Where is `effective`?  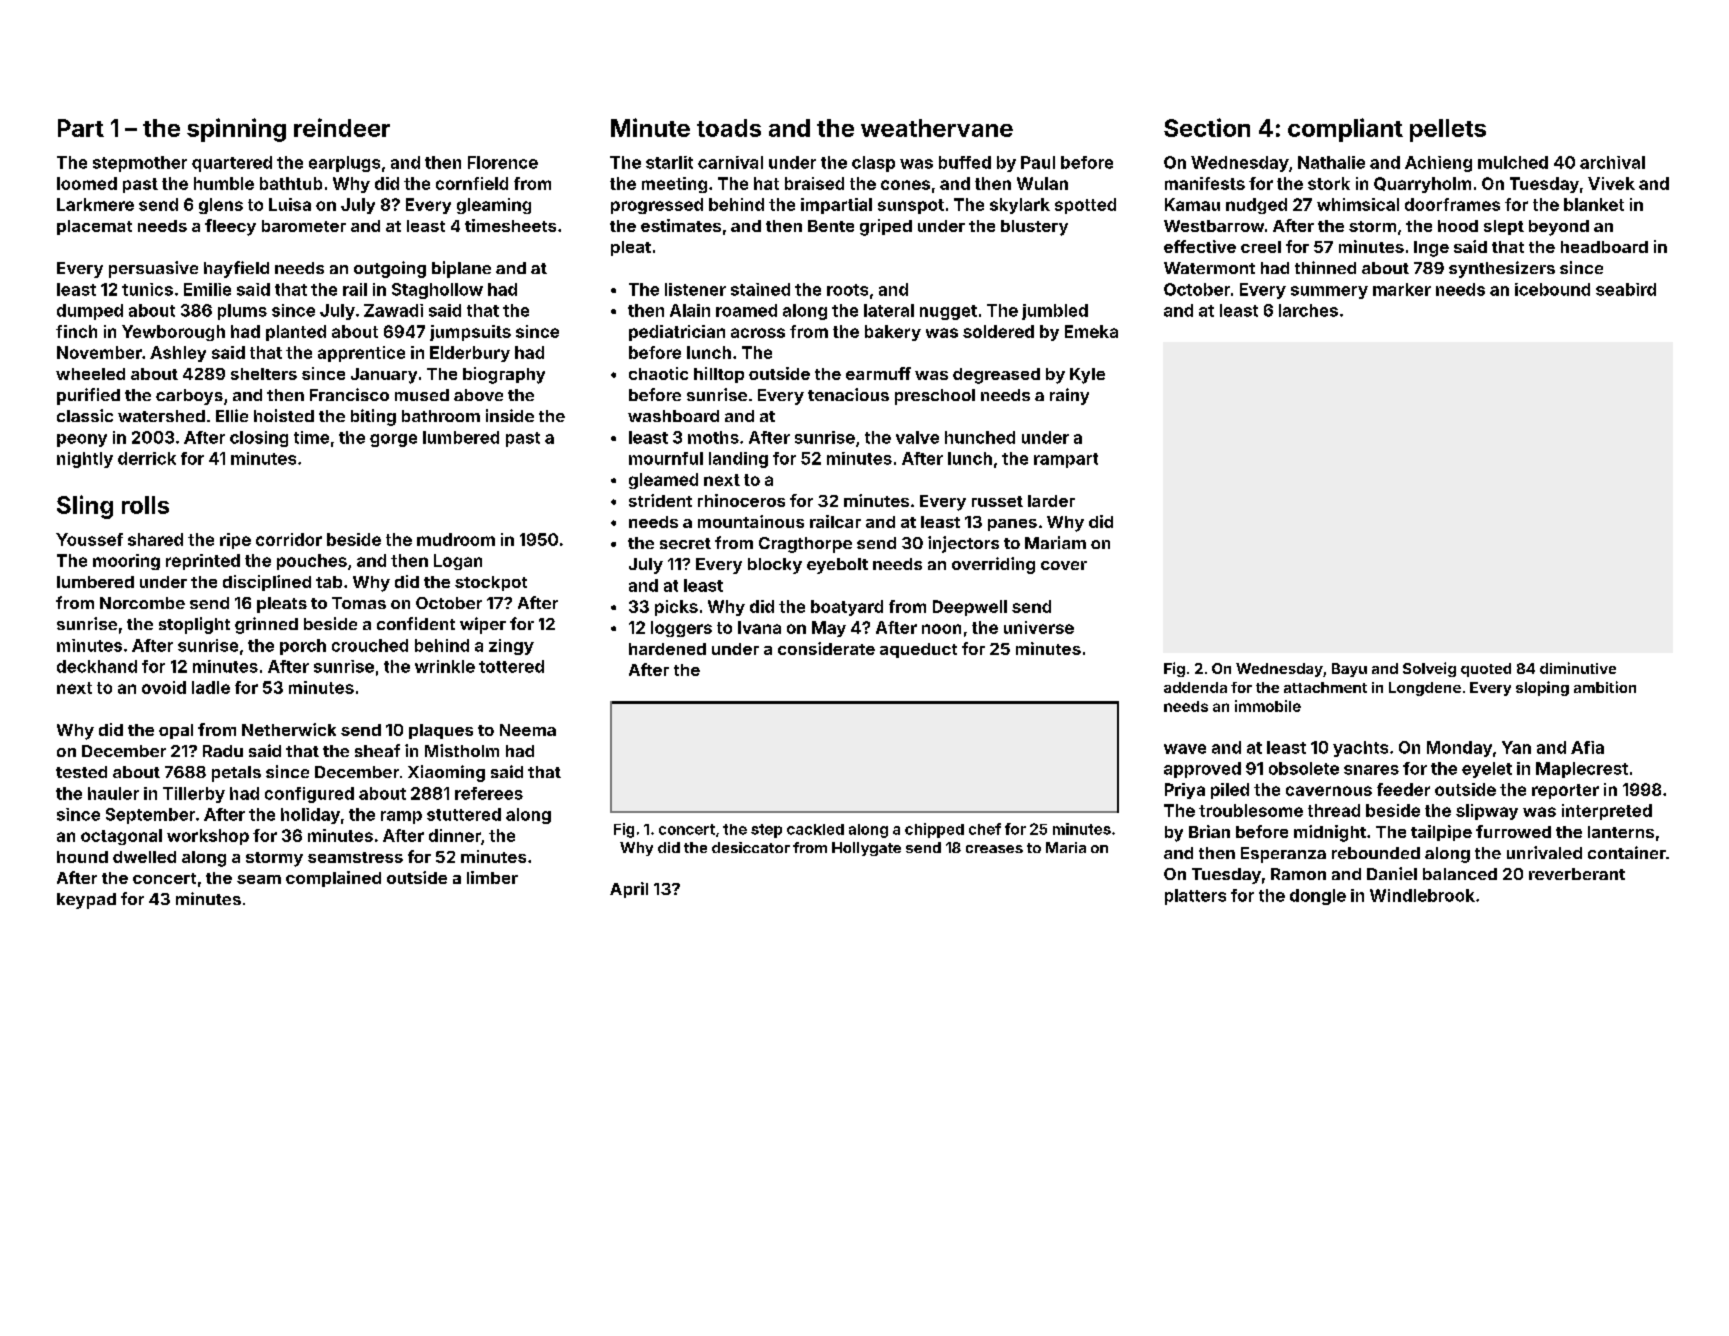
effective is located at coordinates (1200, 246).
